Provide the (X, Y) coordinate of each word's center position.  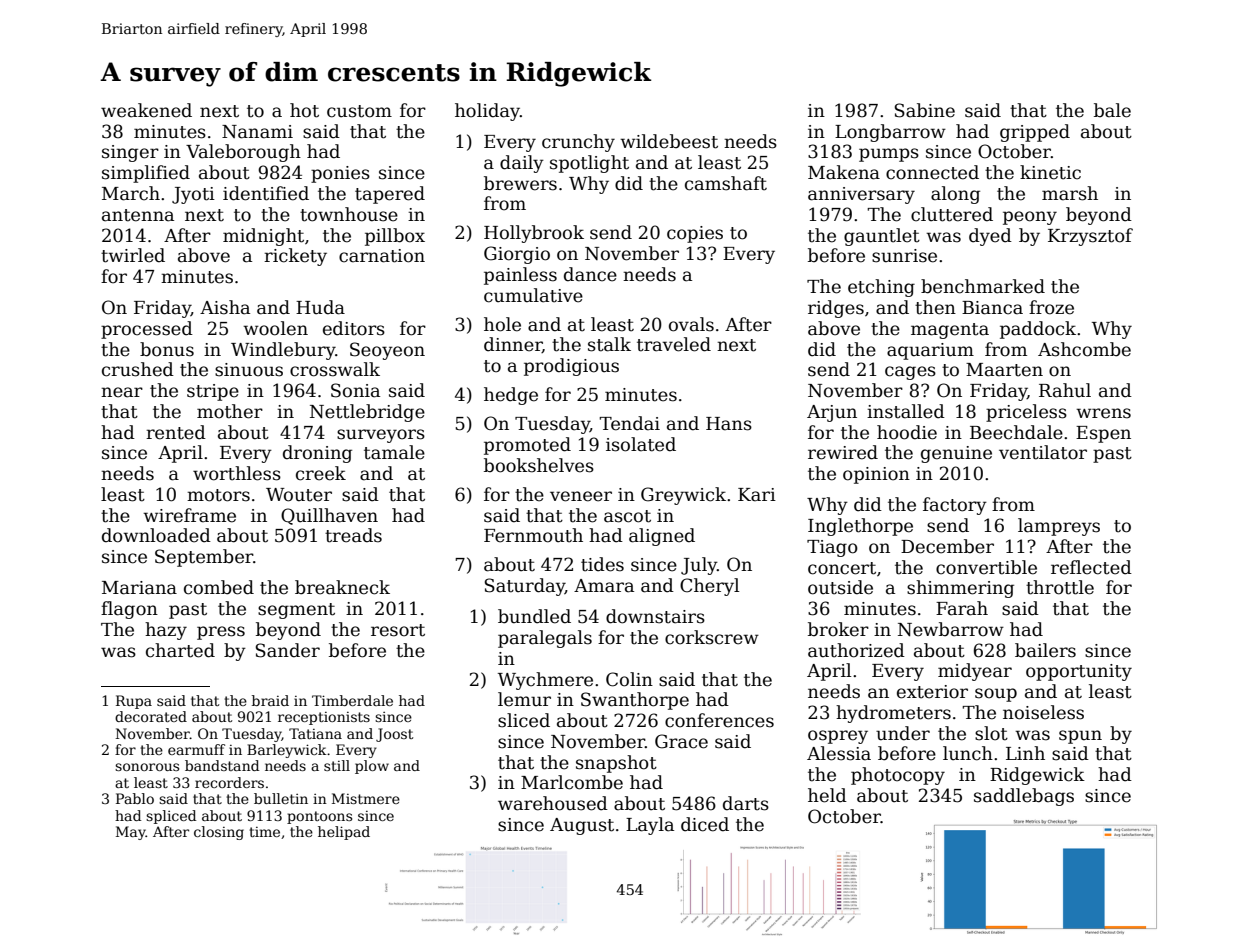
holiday (487, 112)
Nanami (257, 132)
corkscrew (712, 637)
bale (1112, 110)
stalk (609, 344)
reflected (1091, 567)
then (935, 307)
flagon (129, 610)
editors (354, 328)
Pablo (135, 798)
